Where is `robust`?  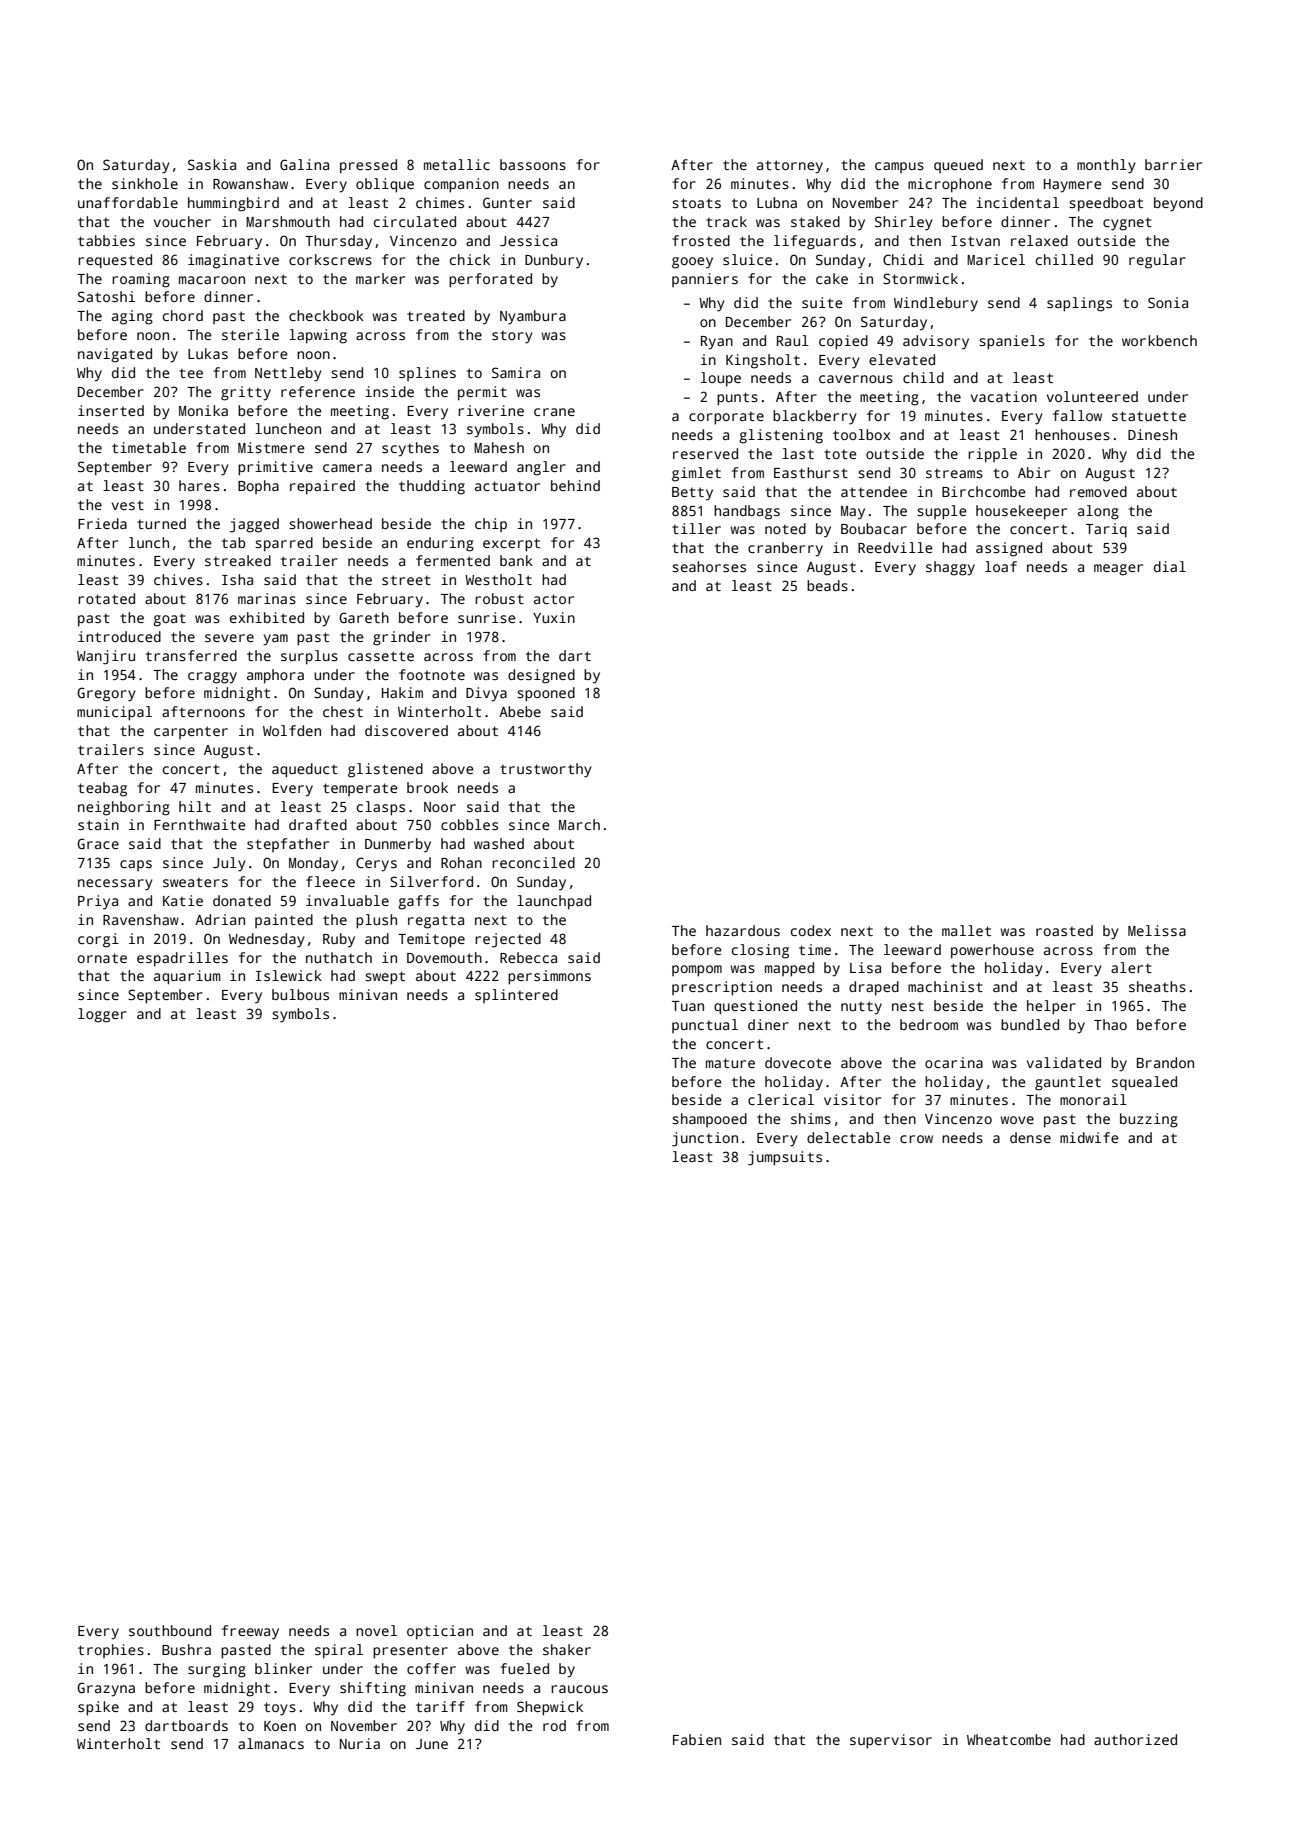
robust is located at coordinates (499, 598).
